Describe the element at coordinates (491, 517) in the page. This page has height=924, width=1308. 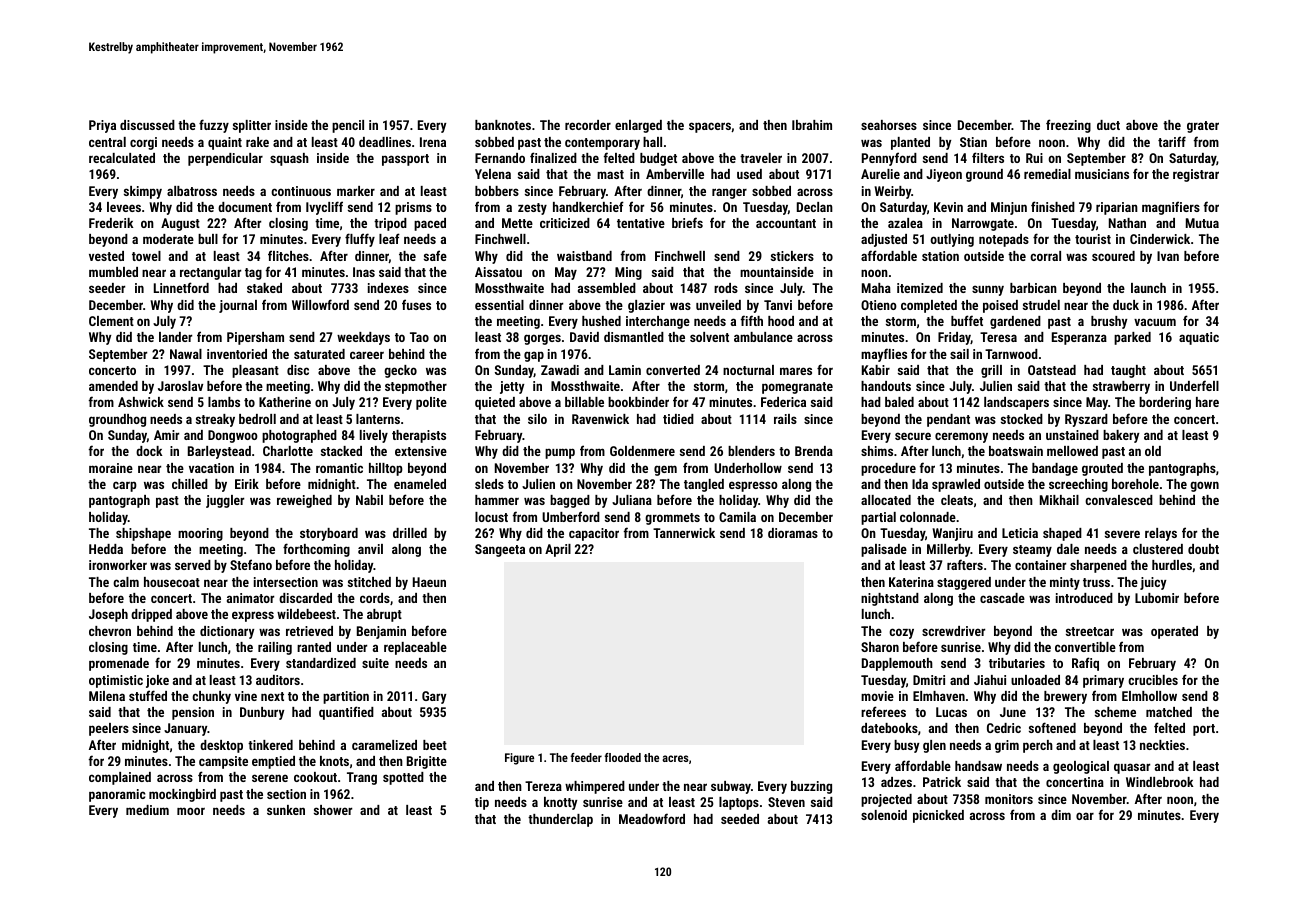
I see `locust` at that location.
